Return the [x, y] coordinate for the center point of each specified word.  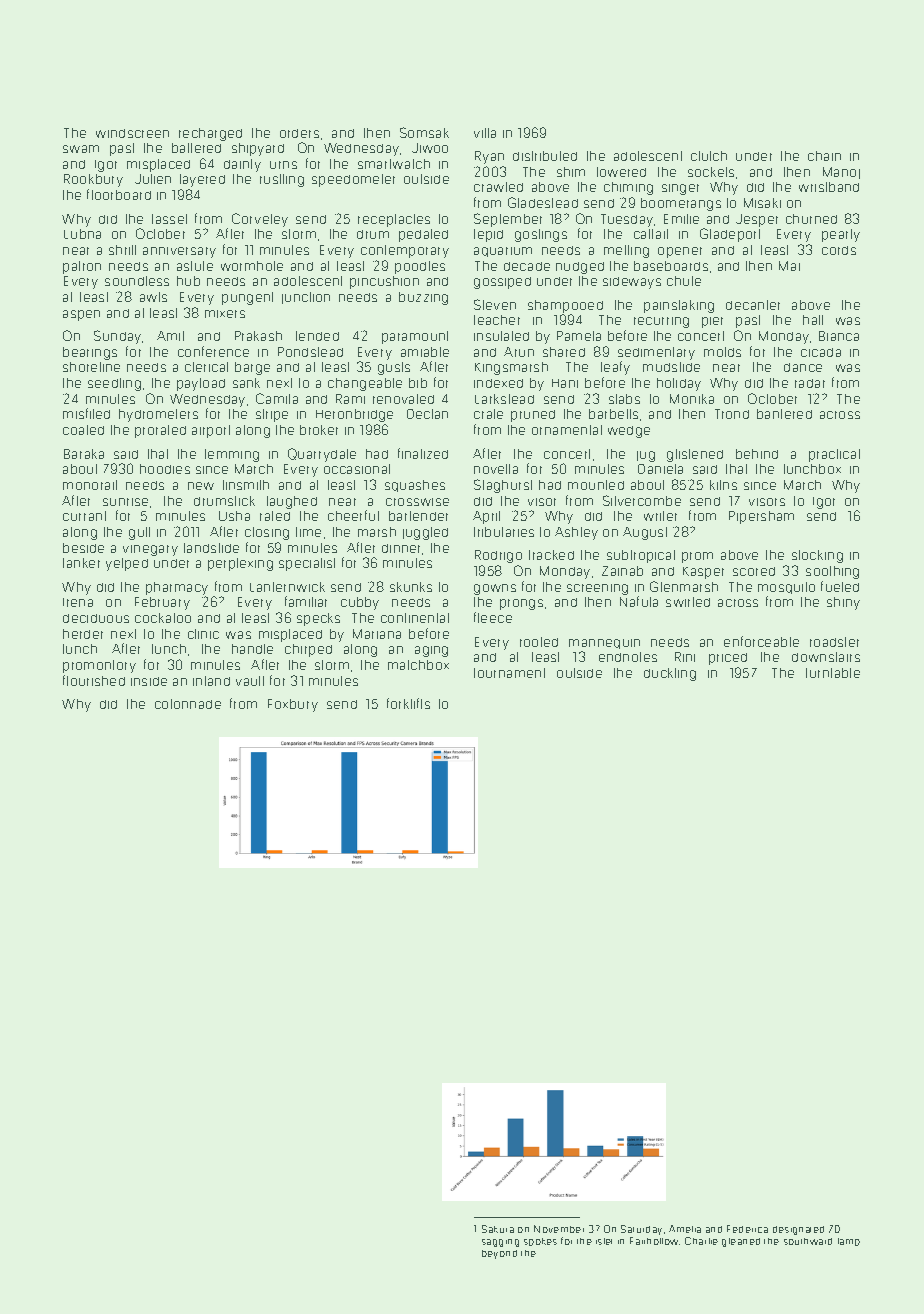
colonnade [188, 704]
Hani [565, 383]
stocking [817, 556]
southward [808, 1241]
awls [153, 297]
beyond [499, 1254]
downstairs [826, 657]
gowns [495, 589]
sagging [500, 1243]
